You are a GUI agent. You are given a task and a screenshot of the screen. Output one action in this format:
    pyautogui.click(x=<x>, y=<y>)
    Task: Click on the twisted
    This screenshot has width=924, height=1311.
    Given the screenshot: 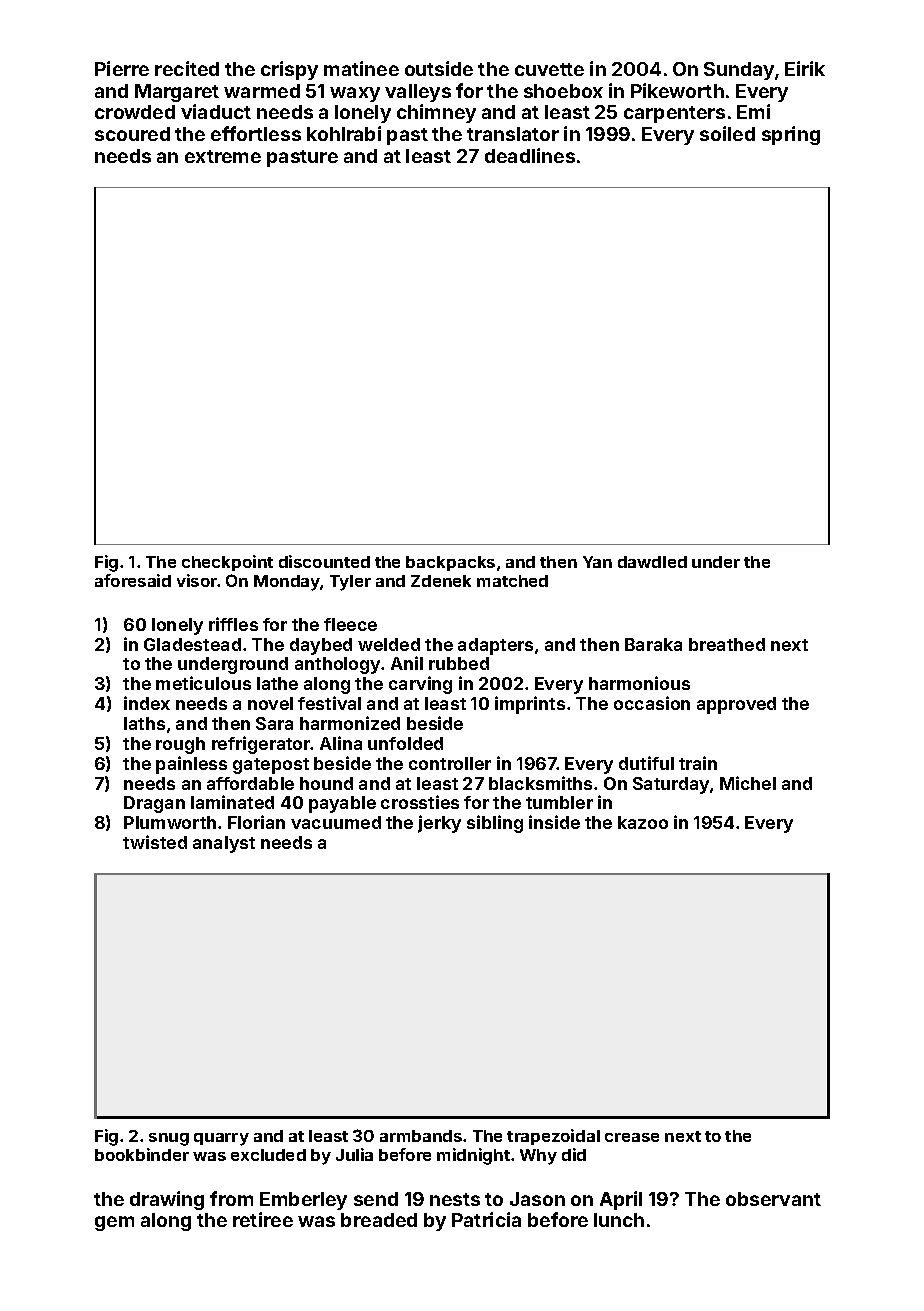 What is the action you would take?
    pyautogui.click(x=155, y=842)
